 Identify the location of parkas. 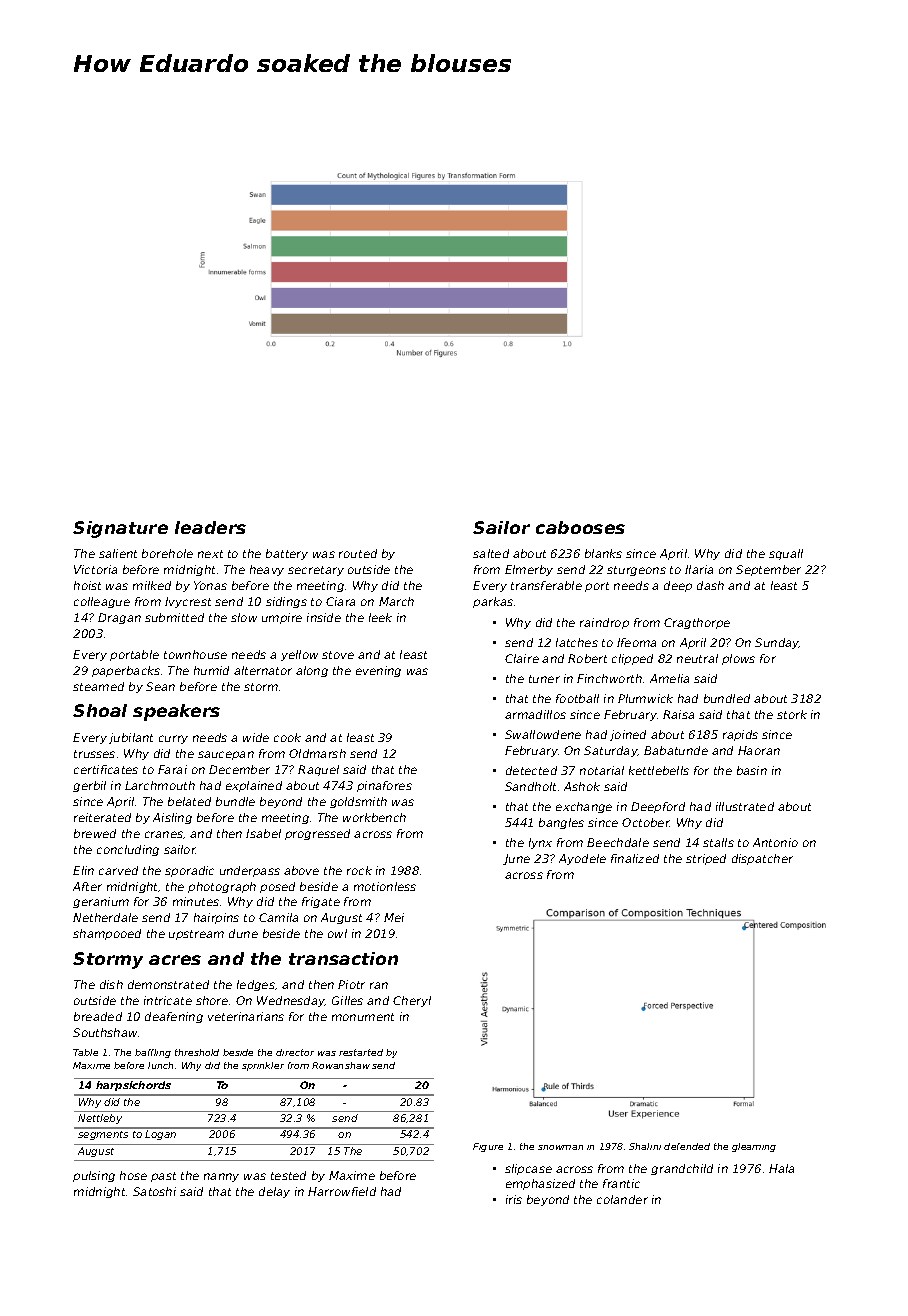
(493, 602).
